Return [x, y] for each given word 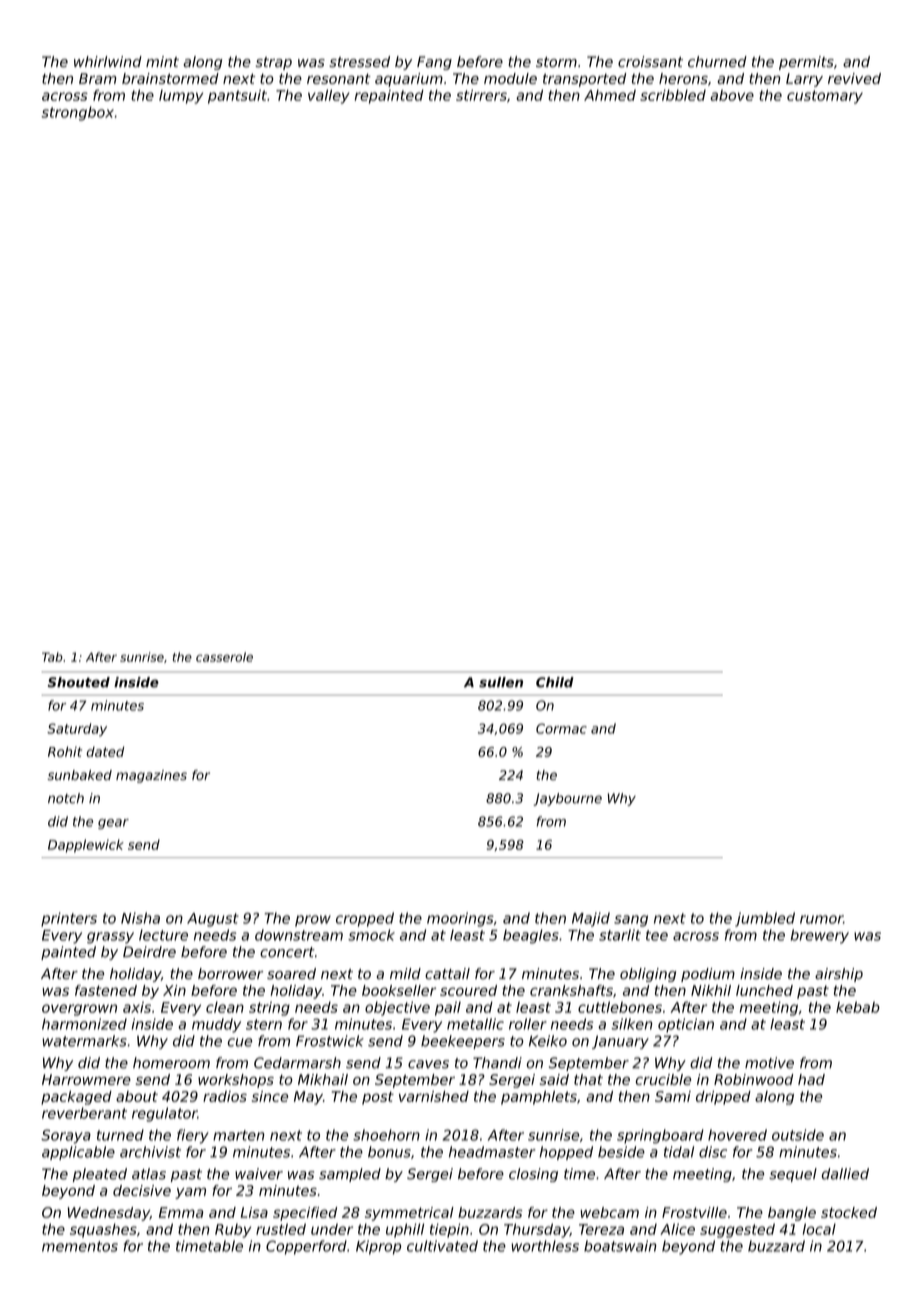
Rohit [65, 751]
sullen [501, 682]
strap [274, 63]
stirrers [481, 95]
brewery [819, 936]
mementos [80, 1246]
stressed [359, 62]
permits [806, 63]
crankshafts [571, 990]
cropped [365, 919]
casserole [224, 657]
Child [555, 682]
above [732, 95]
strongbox [78, 113]
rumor [821, 919]
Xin [174, 990]
